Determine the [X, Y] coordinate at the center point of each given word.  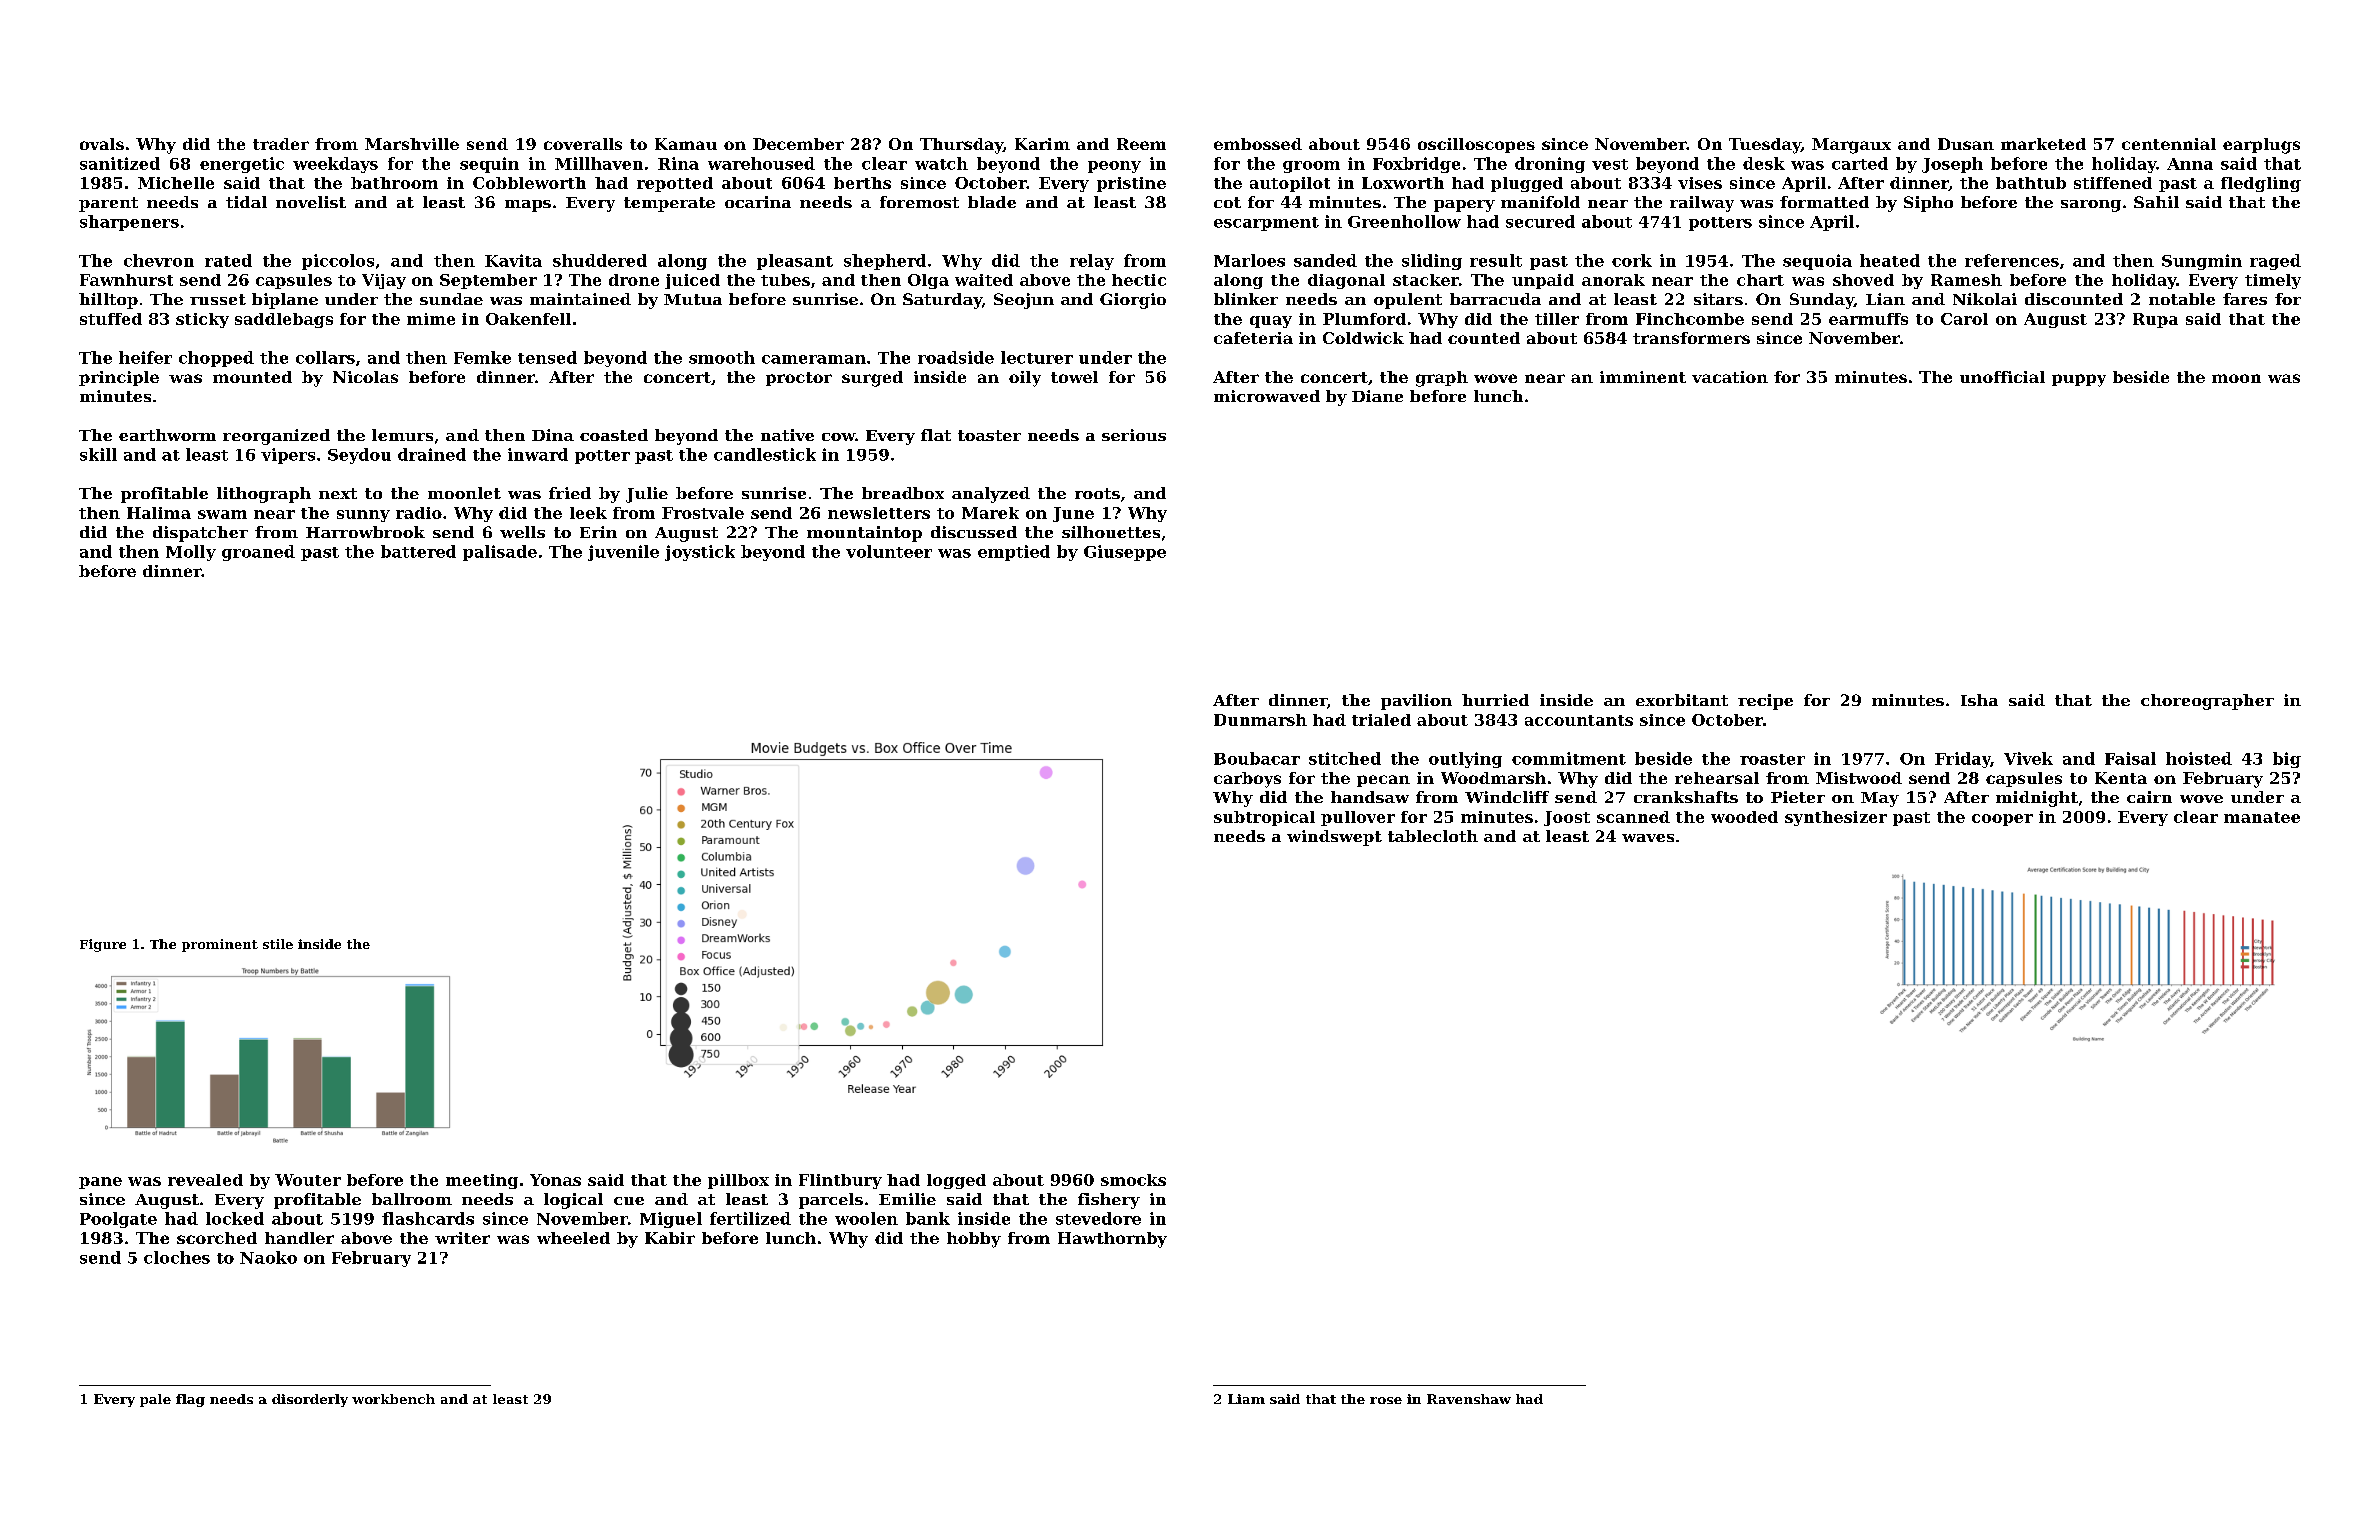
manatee [2262, 817]
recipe [1765, 702]
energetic [242, 165]
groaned [258, 553]
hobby [974, 1240]
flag [190, 1400]
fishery [1109, 1201]
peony [1114, 167]
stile [278, 944]
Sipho [1928, 204]
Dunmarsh [1260, 720]
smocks [1133, 1180]
